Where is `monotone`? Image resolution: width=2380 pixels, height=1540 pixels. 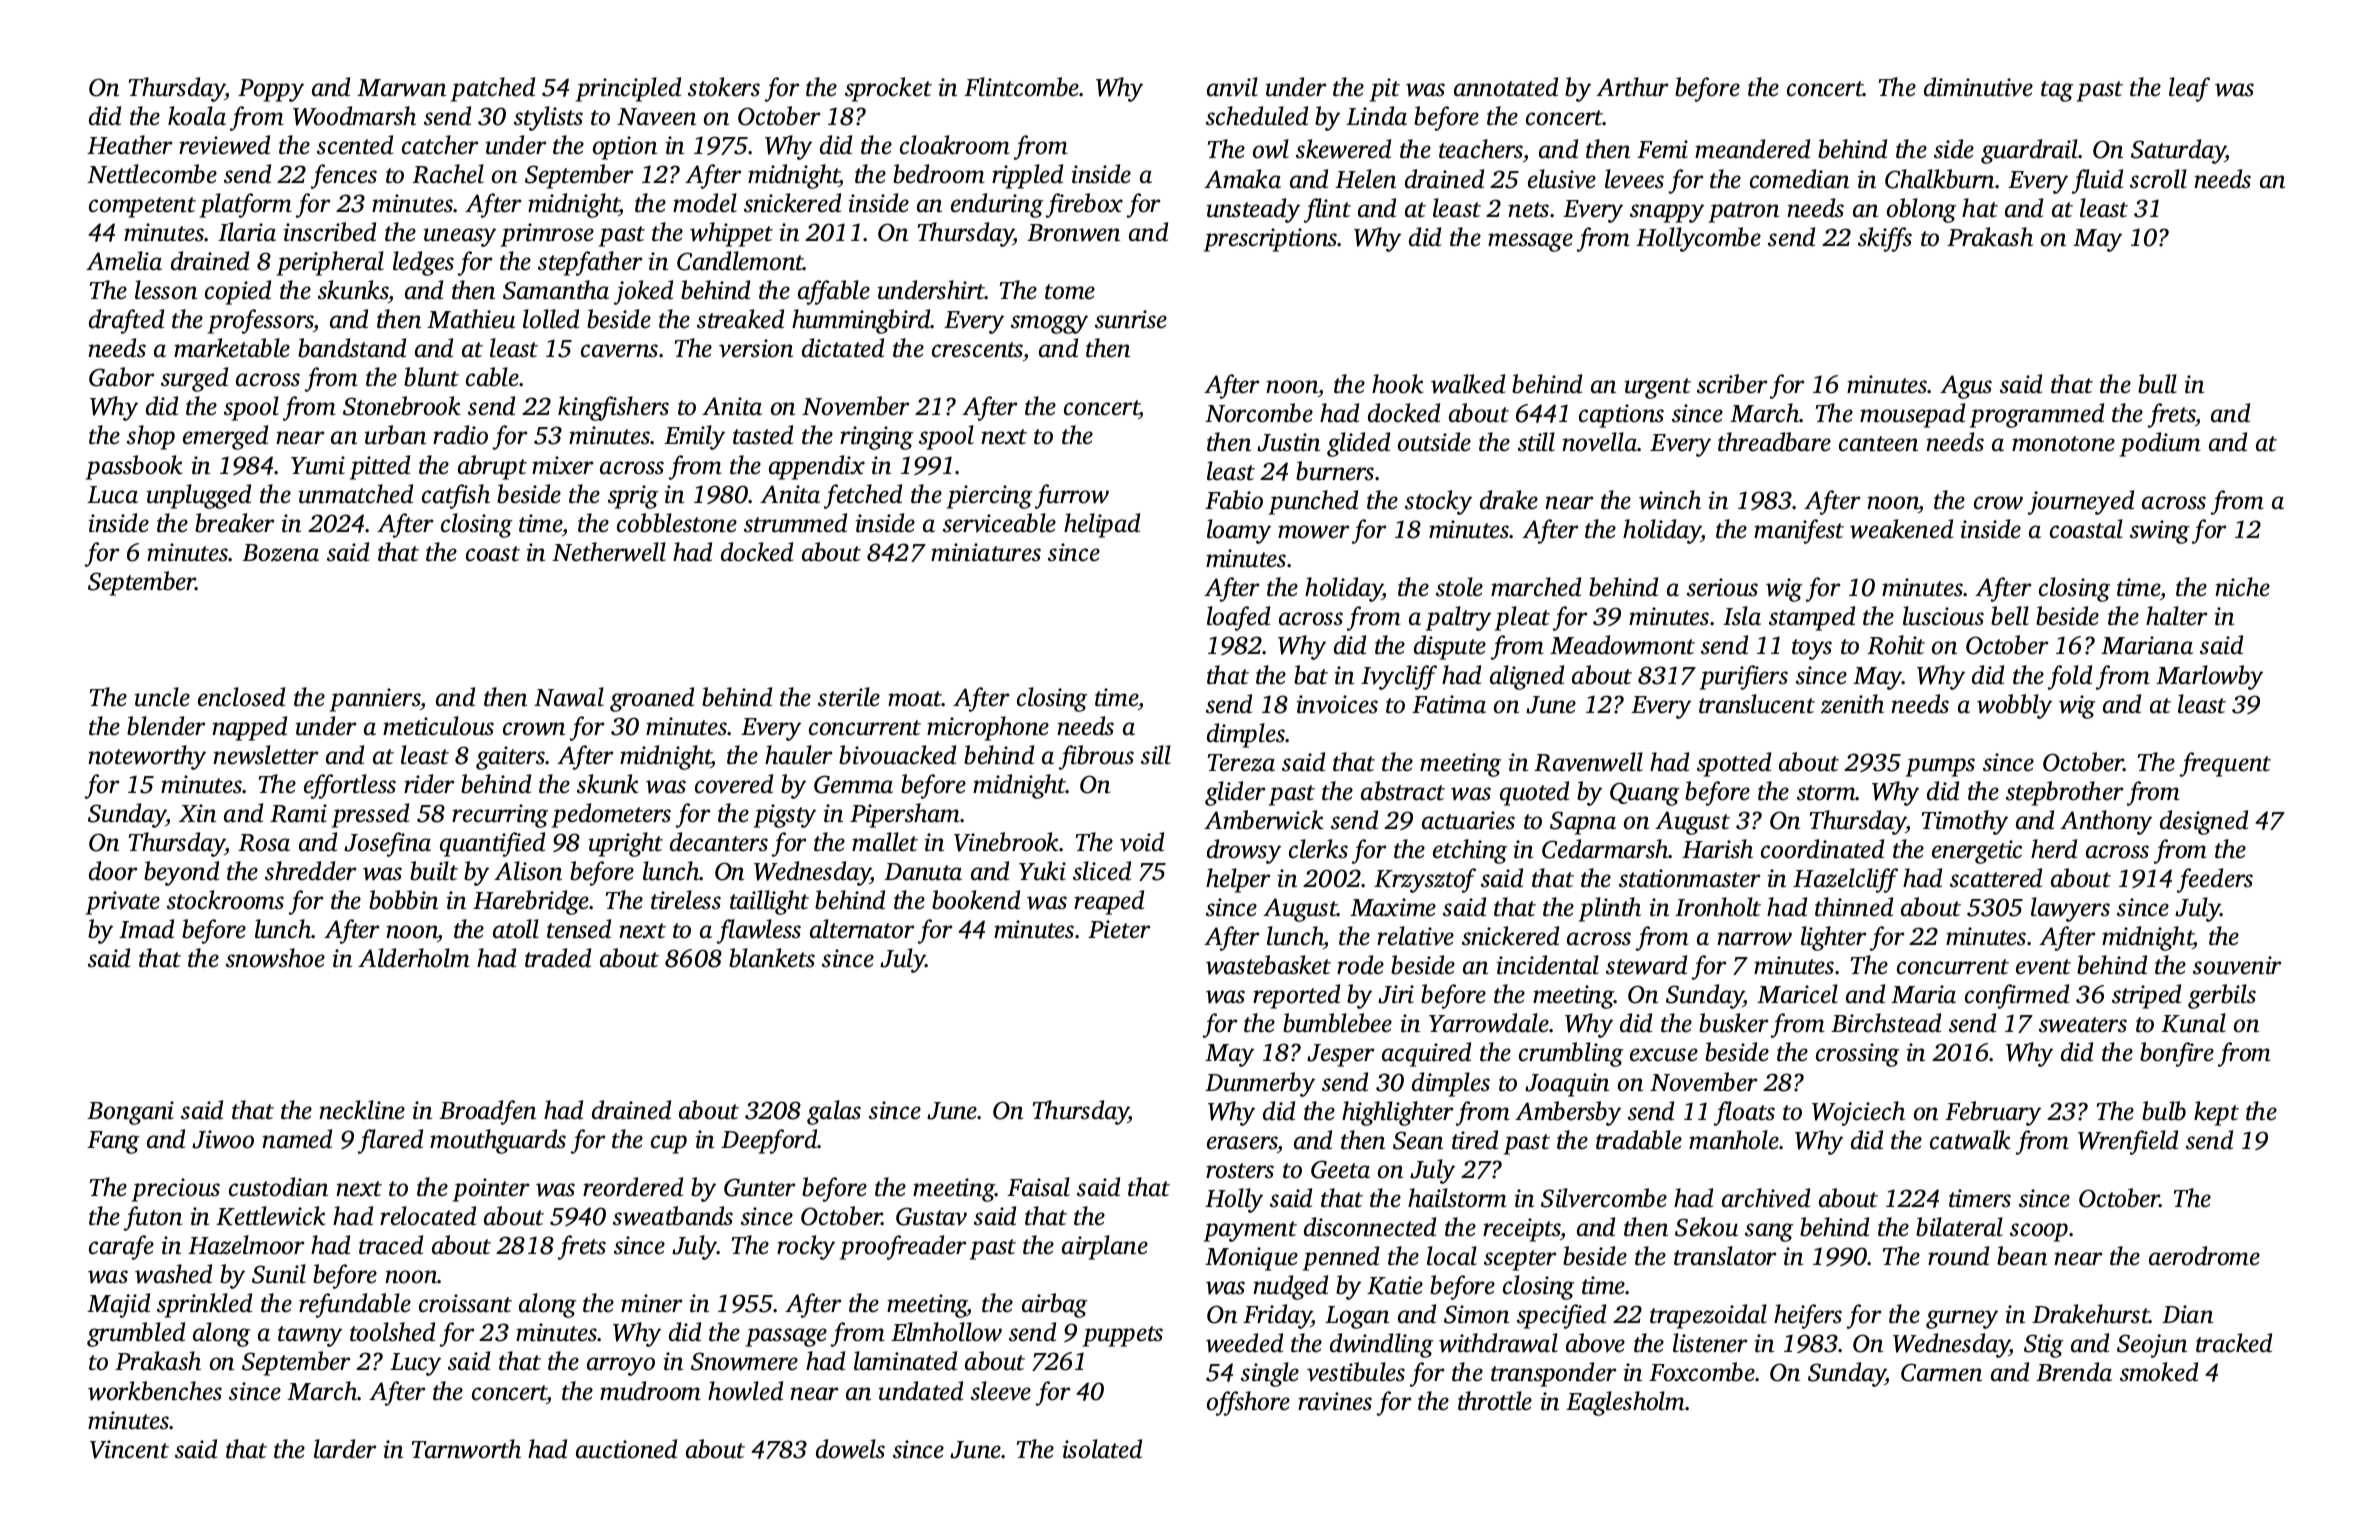 monotone is located at coordinates (2063, 444).
